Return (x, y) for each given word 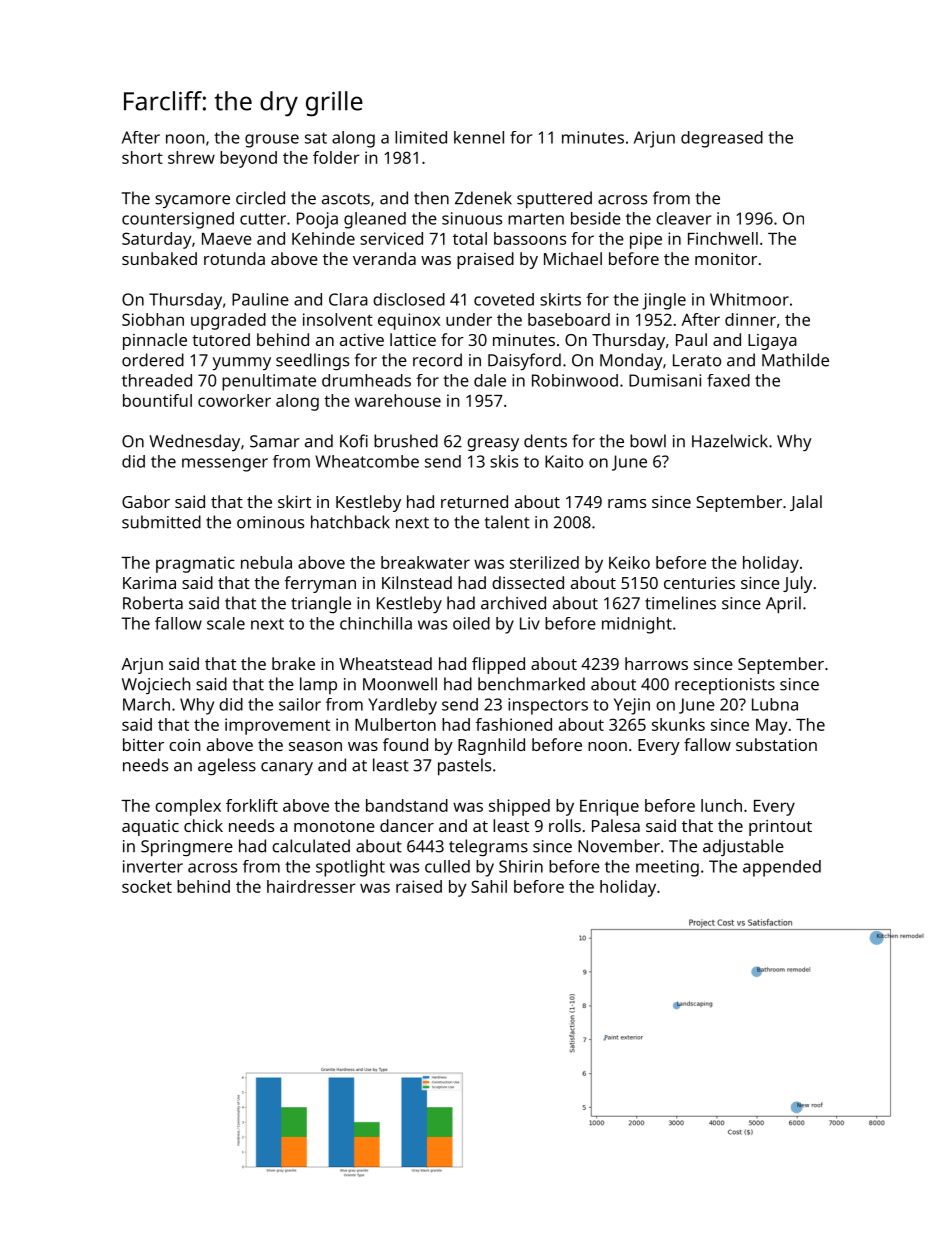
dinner (750, 319)
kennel (479, 137)
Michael (573, 258)
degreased (722, 139)
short (142, 157)
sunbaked (159, 258)
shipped (519, 807)
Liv (530, 623)
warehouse (398, 400)
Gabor (146, 501)
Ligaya (772, 342)
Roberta (153, 603)
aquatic (150, 828)
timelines (680, 603)
